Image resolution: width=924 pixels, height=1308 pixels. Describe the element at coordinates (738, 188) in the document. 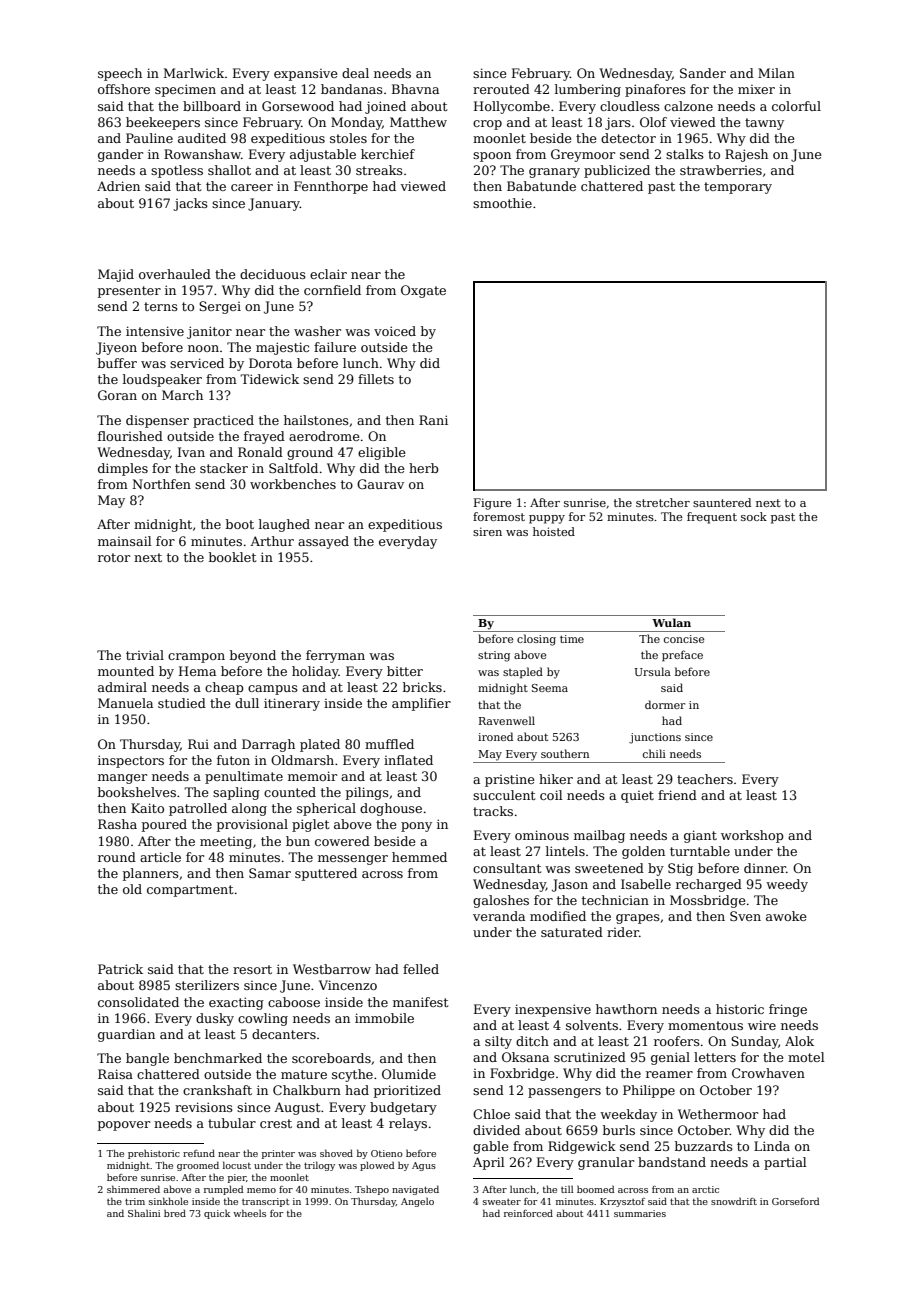

I see `temporary` at that location.
